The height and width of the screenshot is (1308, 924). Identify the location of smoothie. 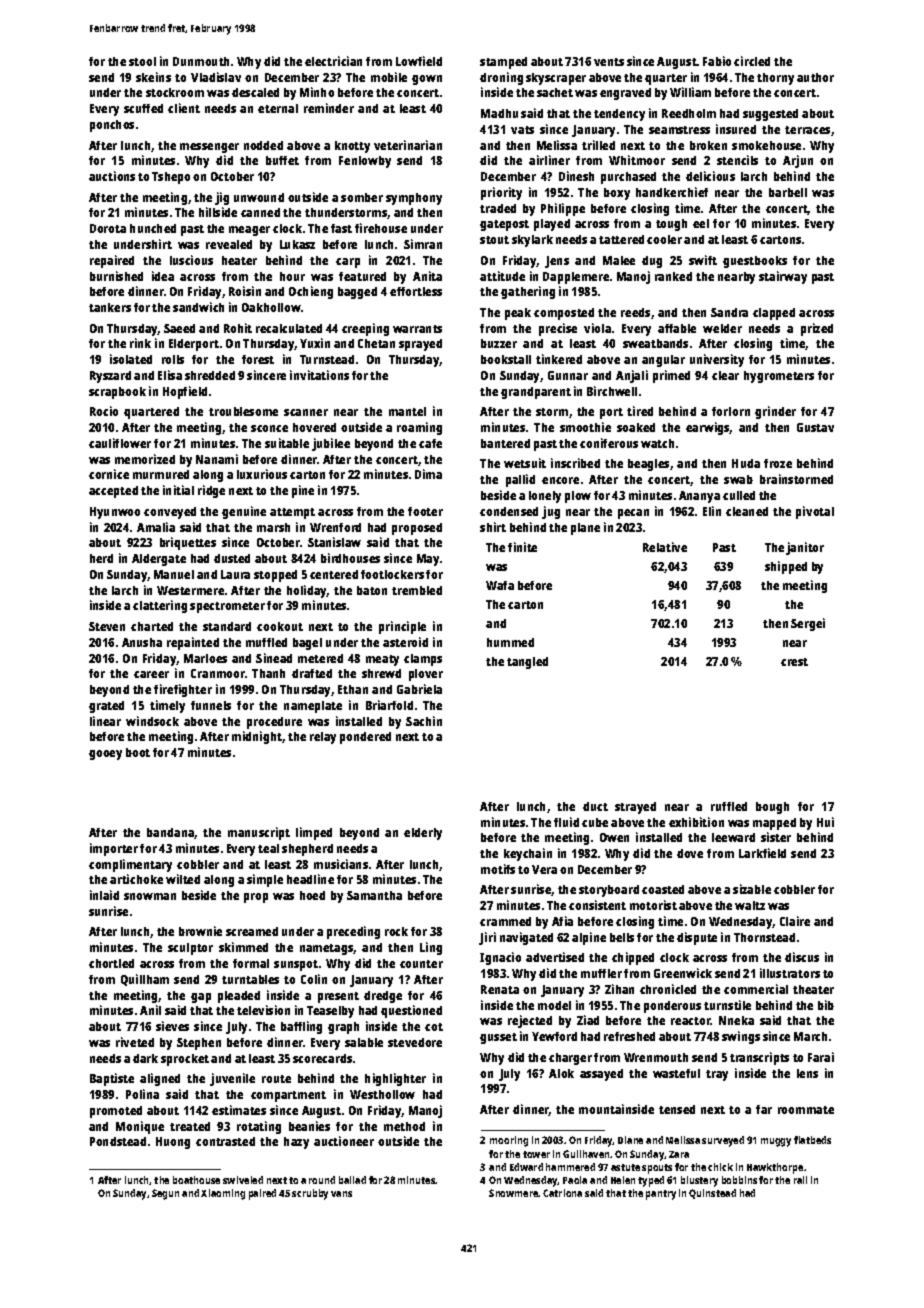
(585, 427).
